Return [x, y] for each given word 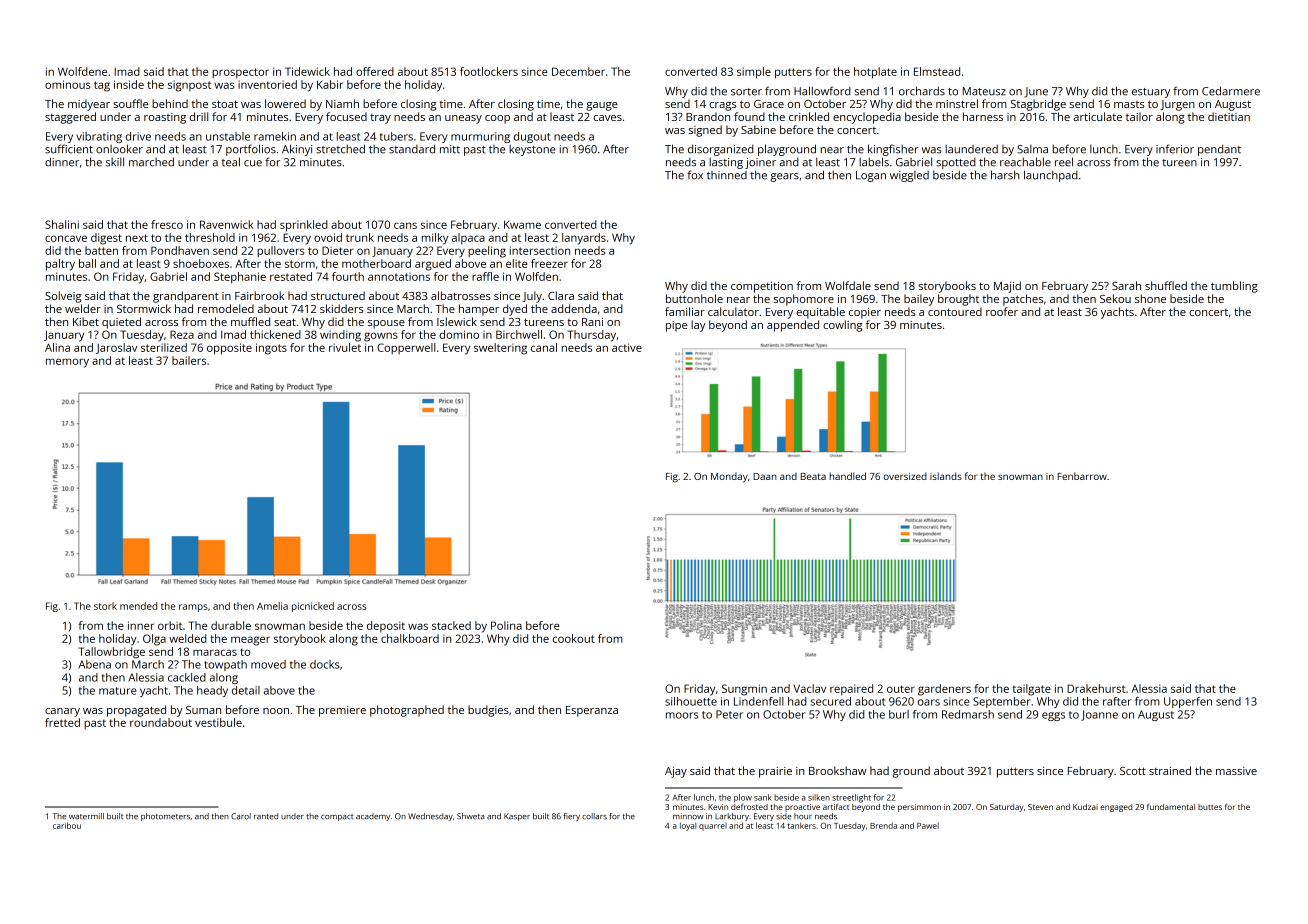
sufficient [69, 149]
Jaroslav [116, 348]
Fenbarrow [1082, 476]
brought [958, 300]
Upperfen [1188, 702]
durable [231, 625]
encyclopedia [867, 118]
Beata [813, 476]
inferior [1175, 149]
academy [373, 817]
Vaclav [809, 688]
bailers [189, 360]
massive [1236, 771]
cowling [842, 326]
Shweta [470, 816]
